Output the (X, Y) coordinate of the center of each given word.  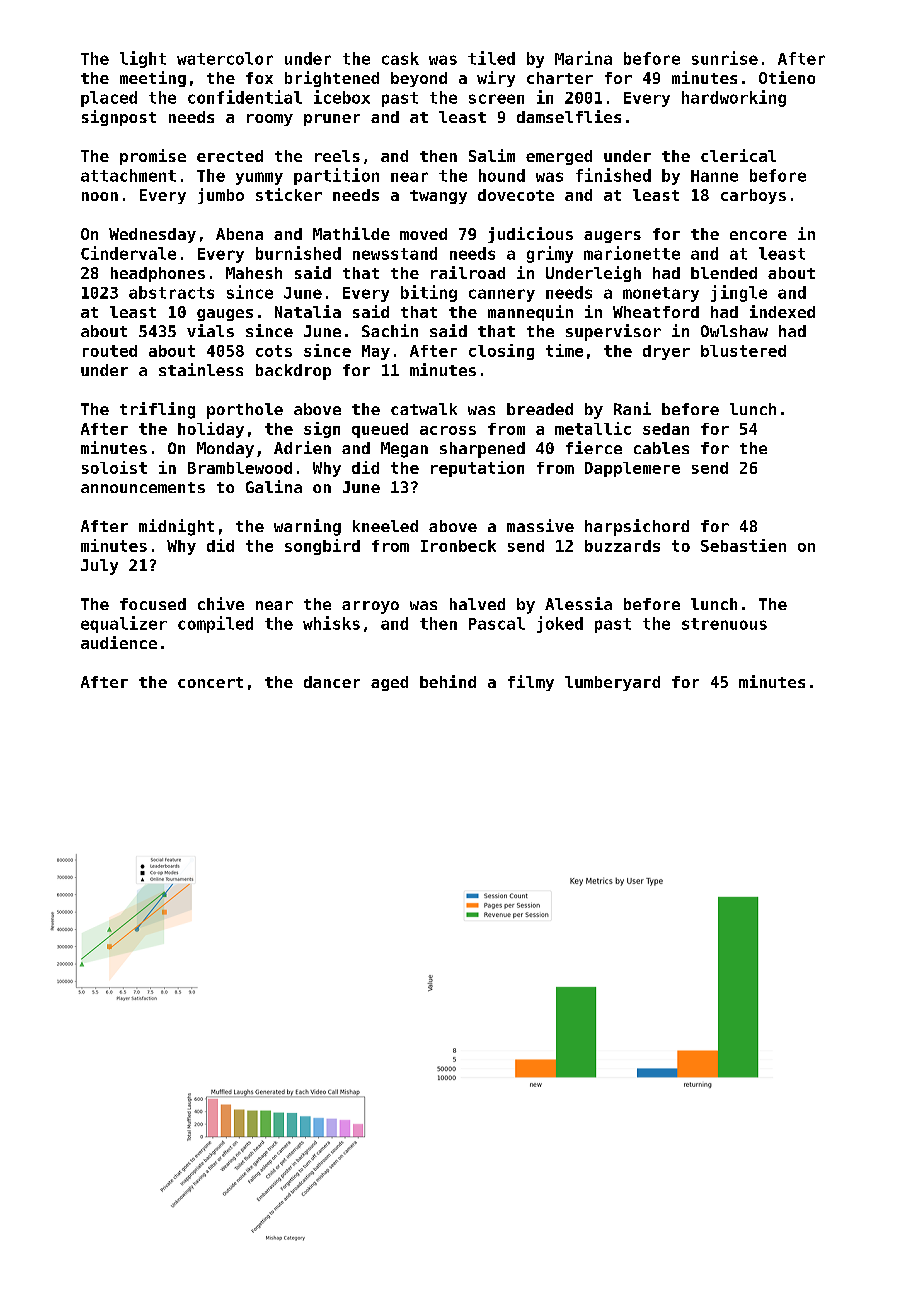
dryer (666, 352)
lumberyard (612, 683)
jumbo (221, 196)
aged (389, 683)
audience (119, 642)
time (564, 350)
